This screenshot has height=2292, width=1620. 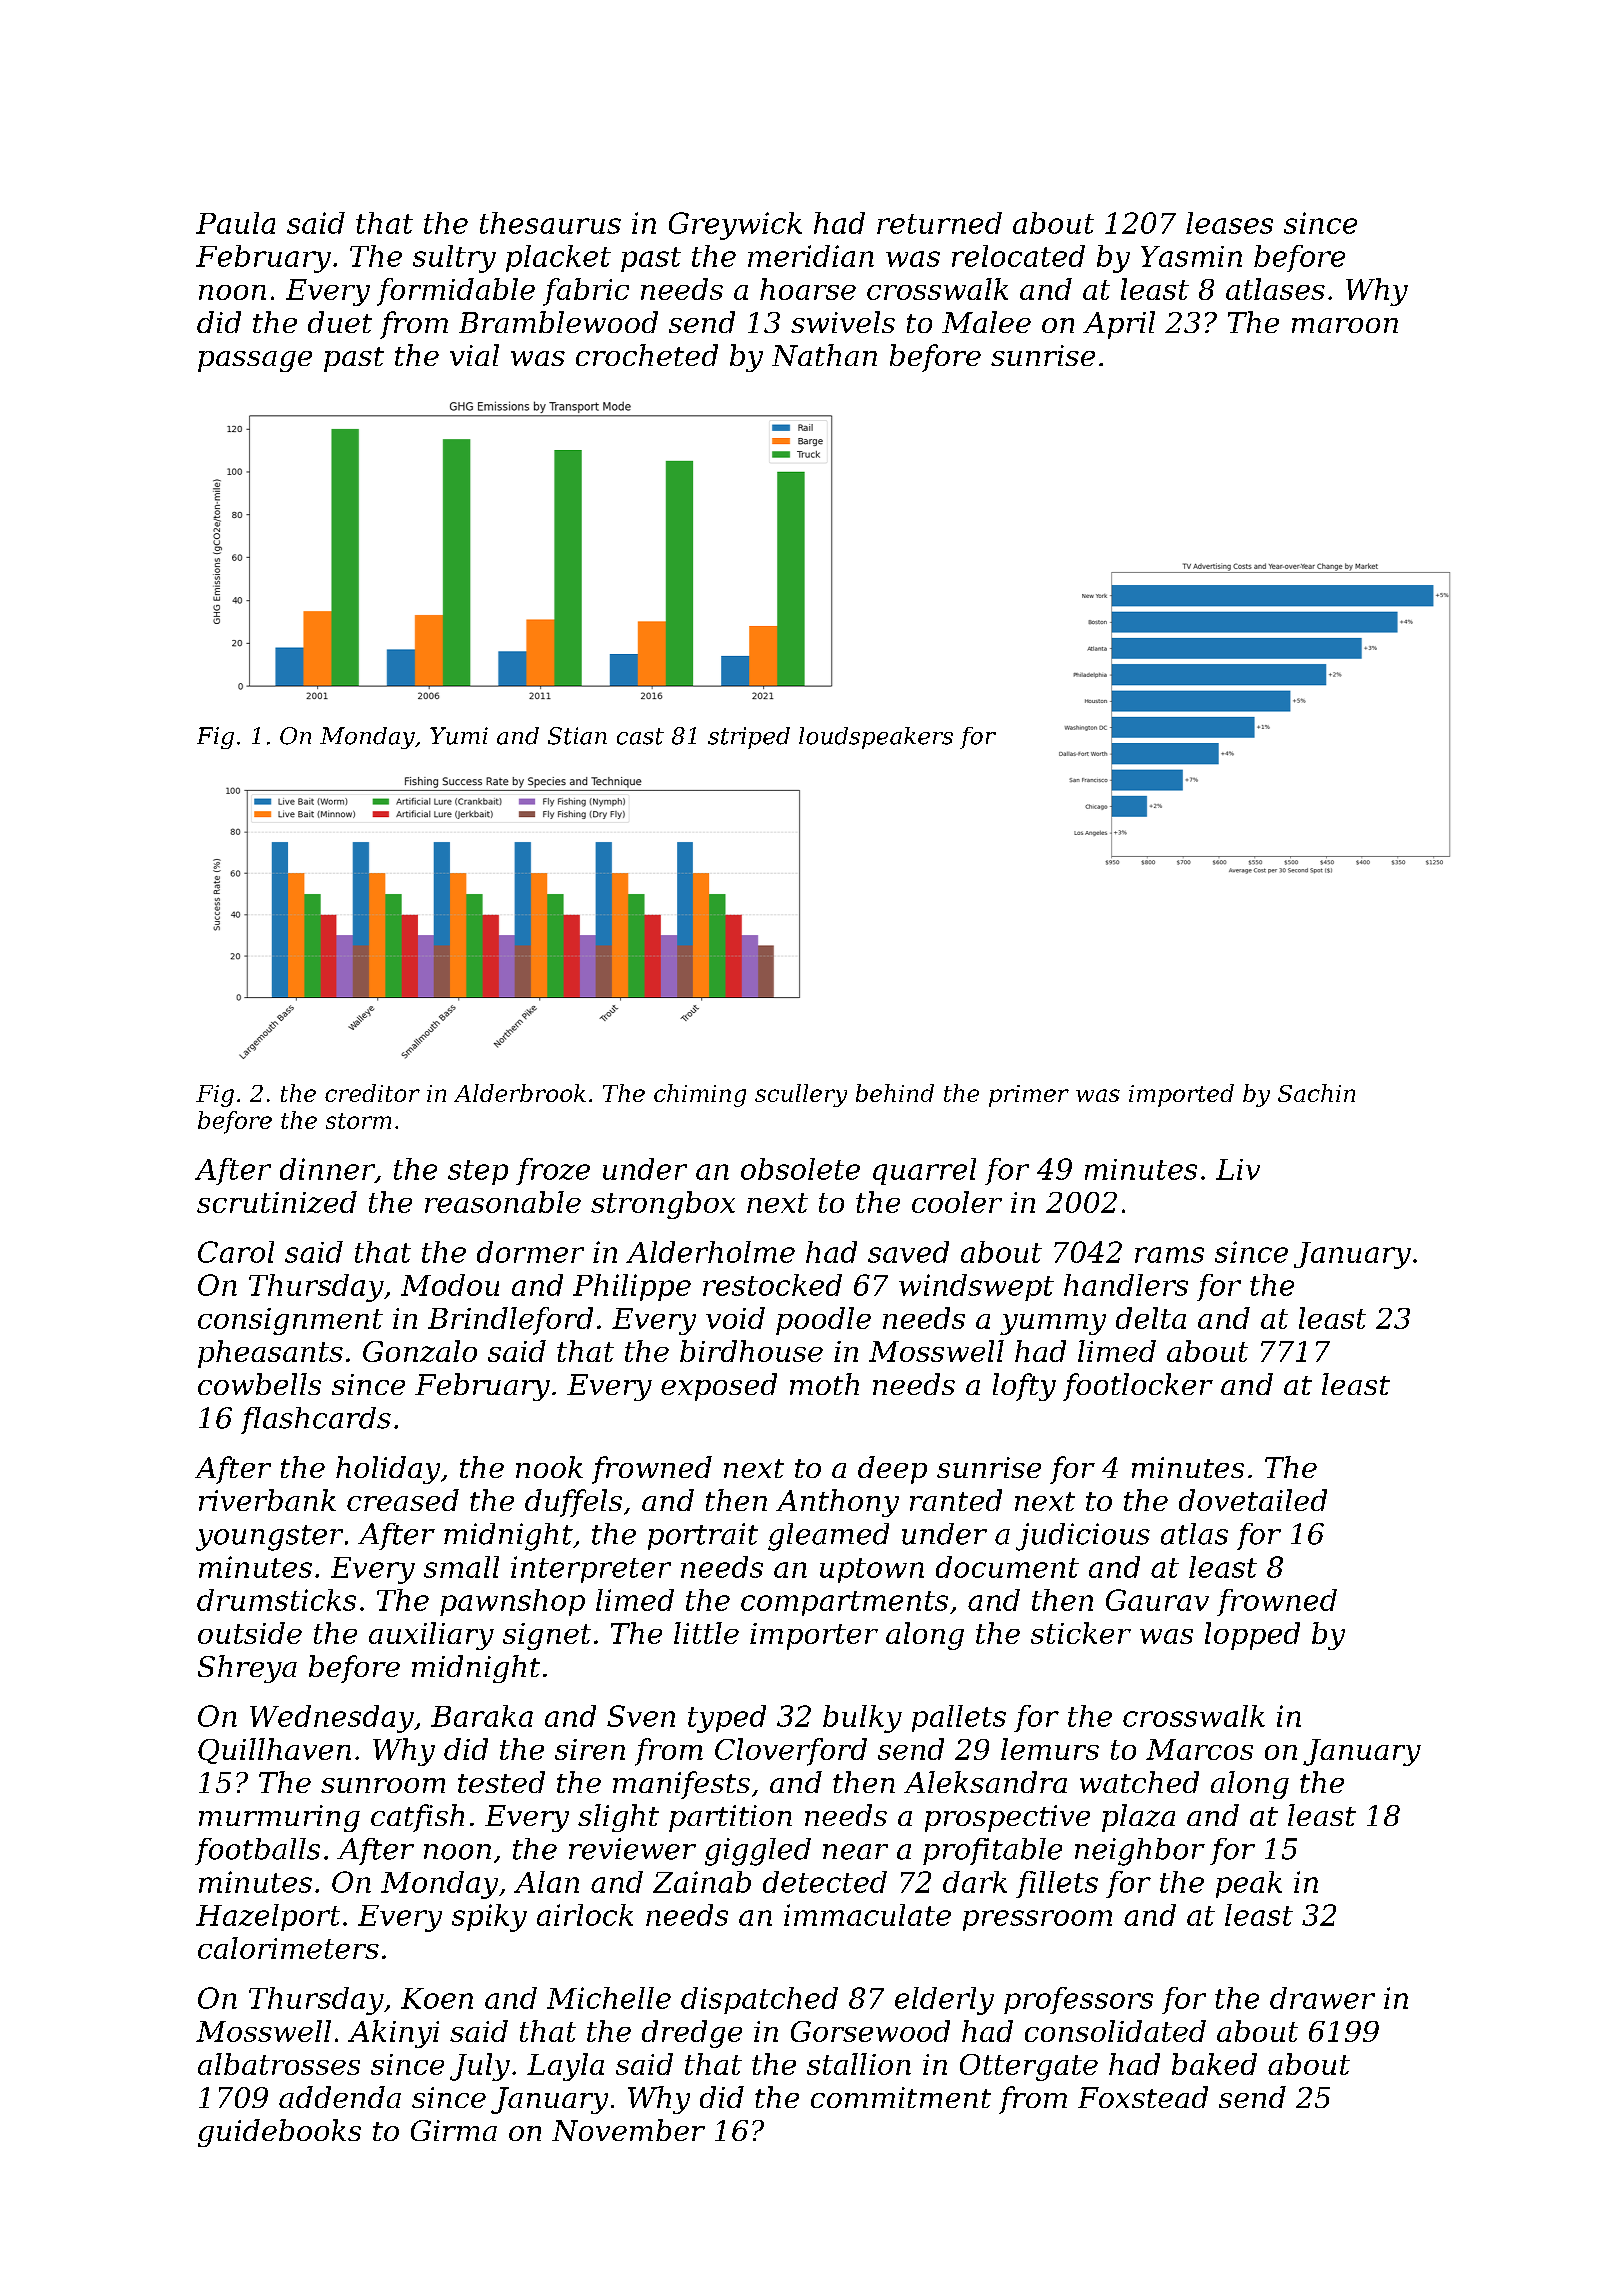 What do you see at coordinates (986, 322) in the screenshot?
I see `Malee` at bounding box center [986, 322].
